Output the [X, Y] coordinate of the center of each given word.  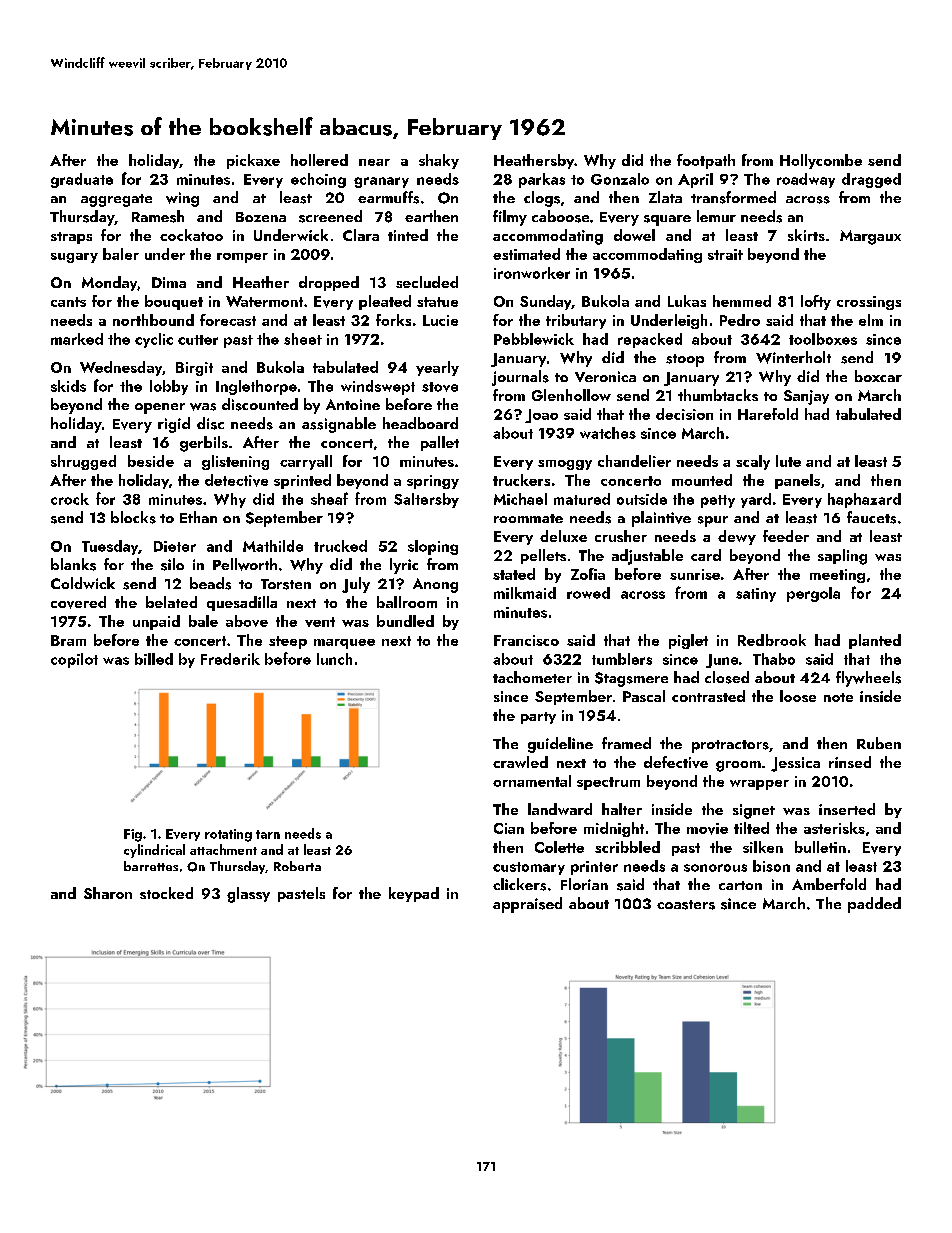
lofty [816, 302]
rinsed [850, 762]
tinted [408, 235]
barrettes [151, 866]
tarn [268, 834]
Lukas [687, 301]
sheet [303, 339]
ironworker [532, 273]
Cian [509, 828]
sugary [74, 258]
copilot [74, 660]
